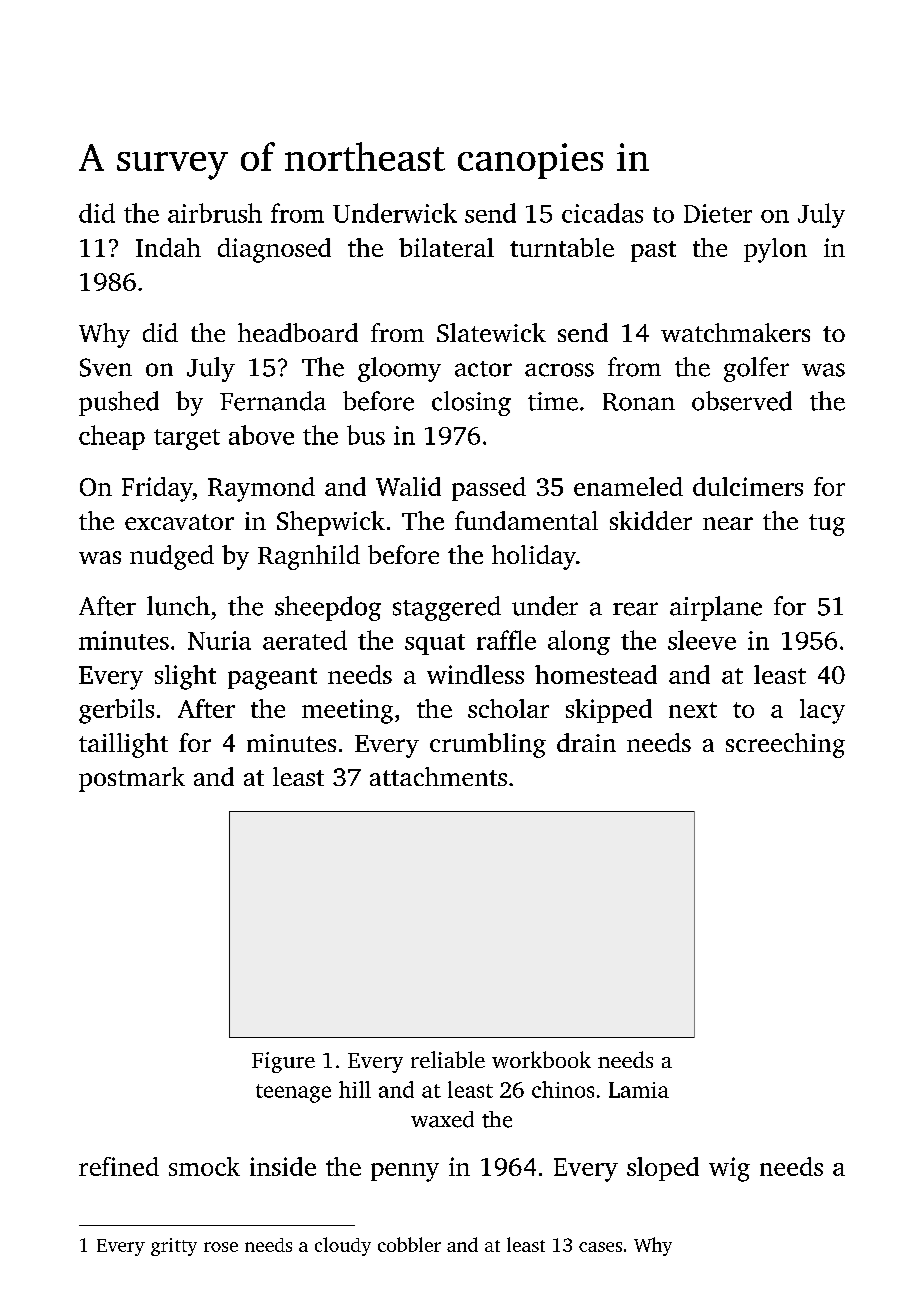  Describe the element at coordinates (168, 247) in the screenshot. I see `Indah` at that location.
